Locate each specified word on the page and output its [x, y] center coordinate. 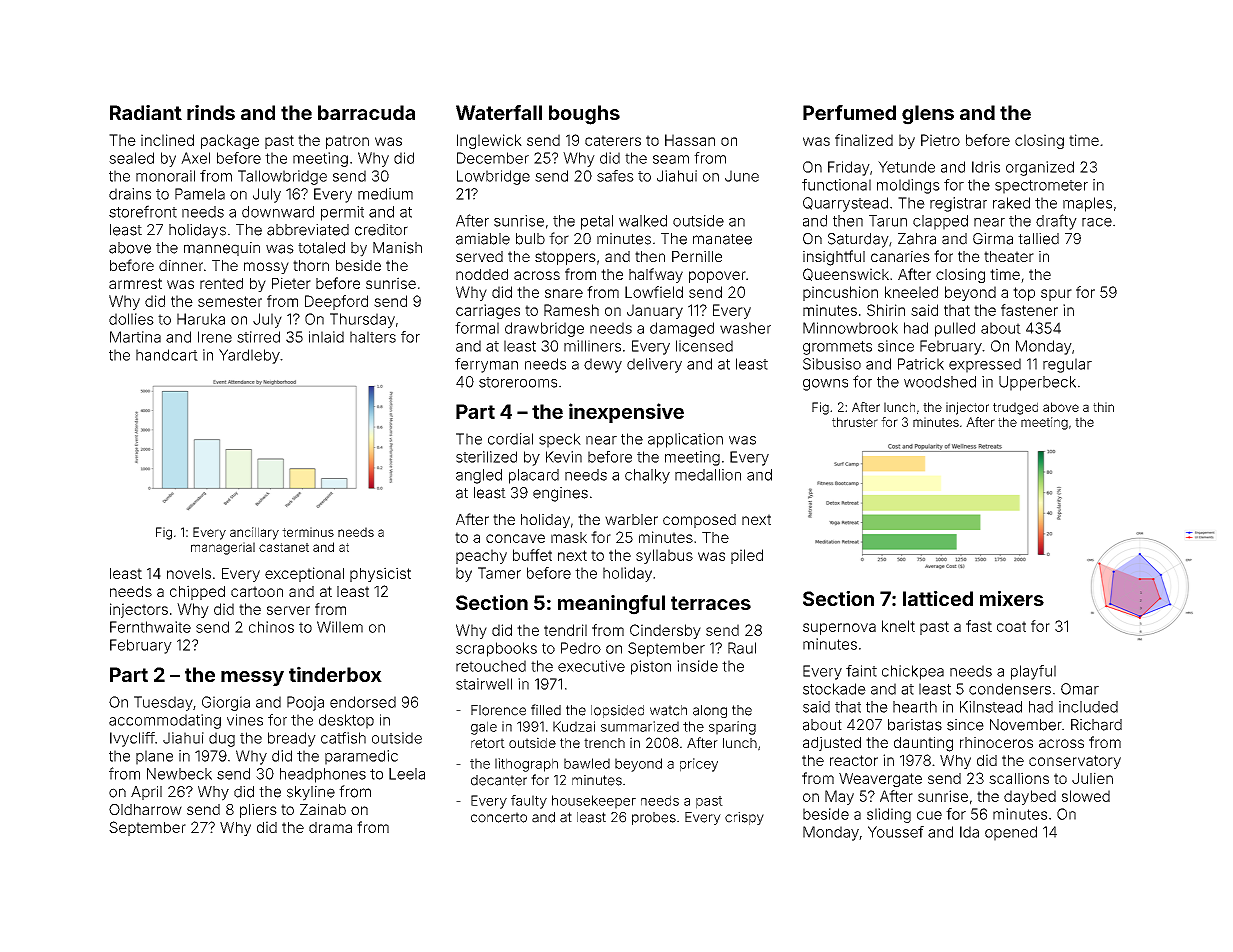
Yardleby [249, 356]
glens [928, 115]
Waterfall [499, 112]
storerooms [518, 382]
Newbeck [179, 774]
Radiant [146, 112]
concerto [499, 817]
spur [1056, 295]
